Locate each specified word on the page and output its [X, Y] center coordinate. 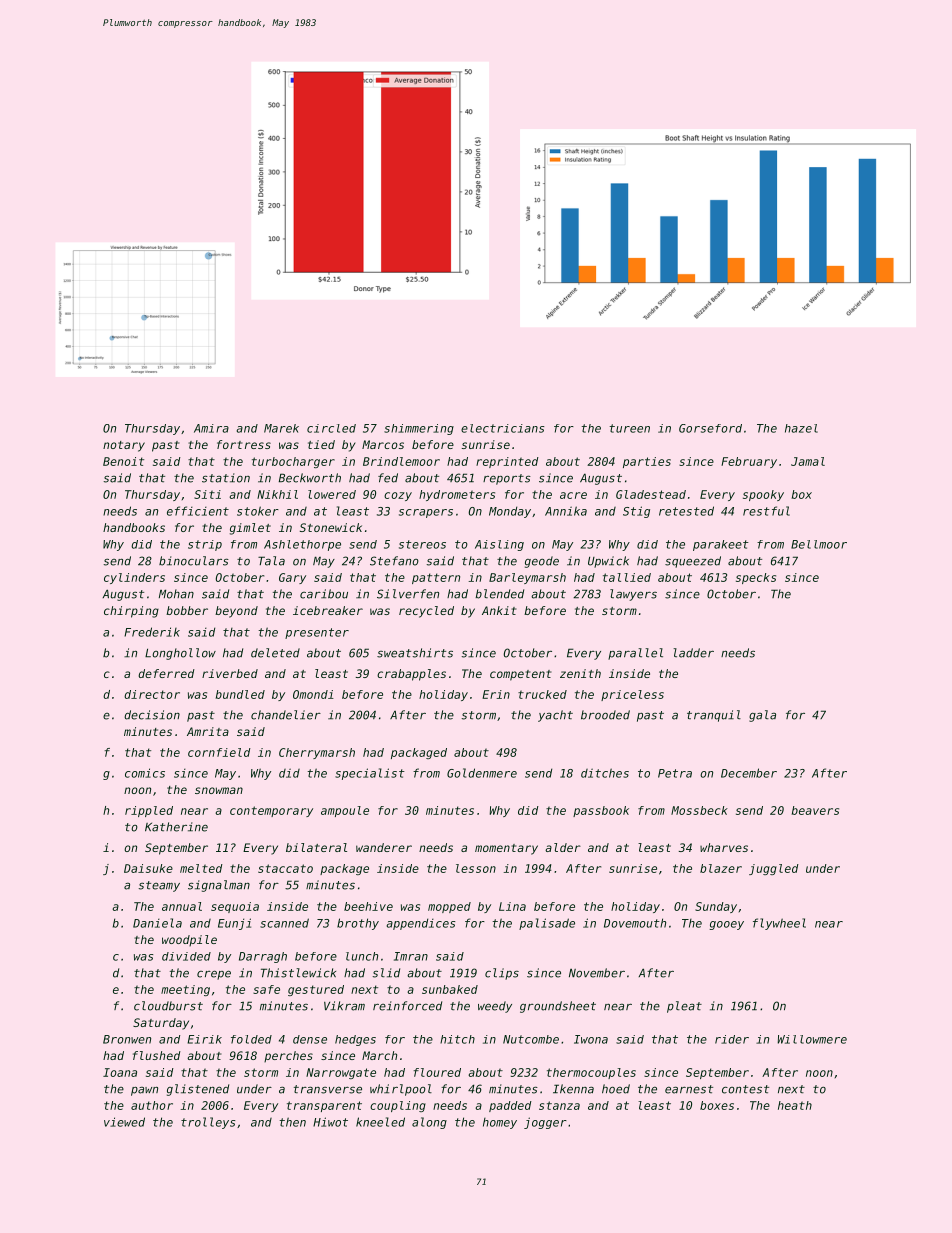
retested [686, 511]
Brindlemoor [401, 461]
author [152, 1105]
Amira [211, 428]
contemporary [271, 811]
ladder [693, 653]
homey [500, 1123]
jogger [545, 1123]
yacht [555, 716]
